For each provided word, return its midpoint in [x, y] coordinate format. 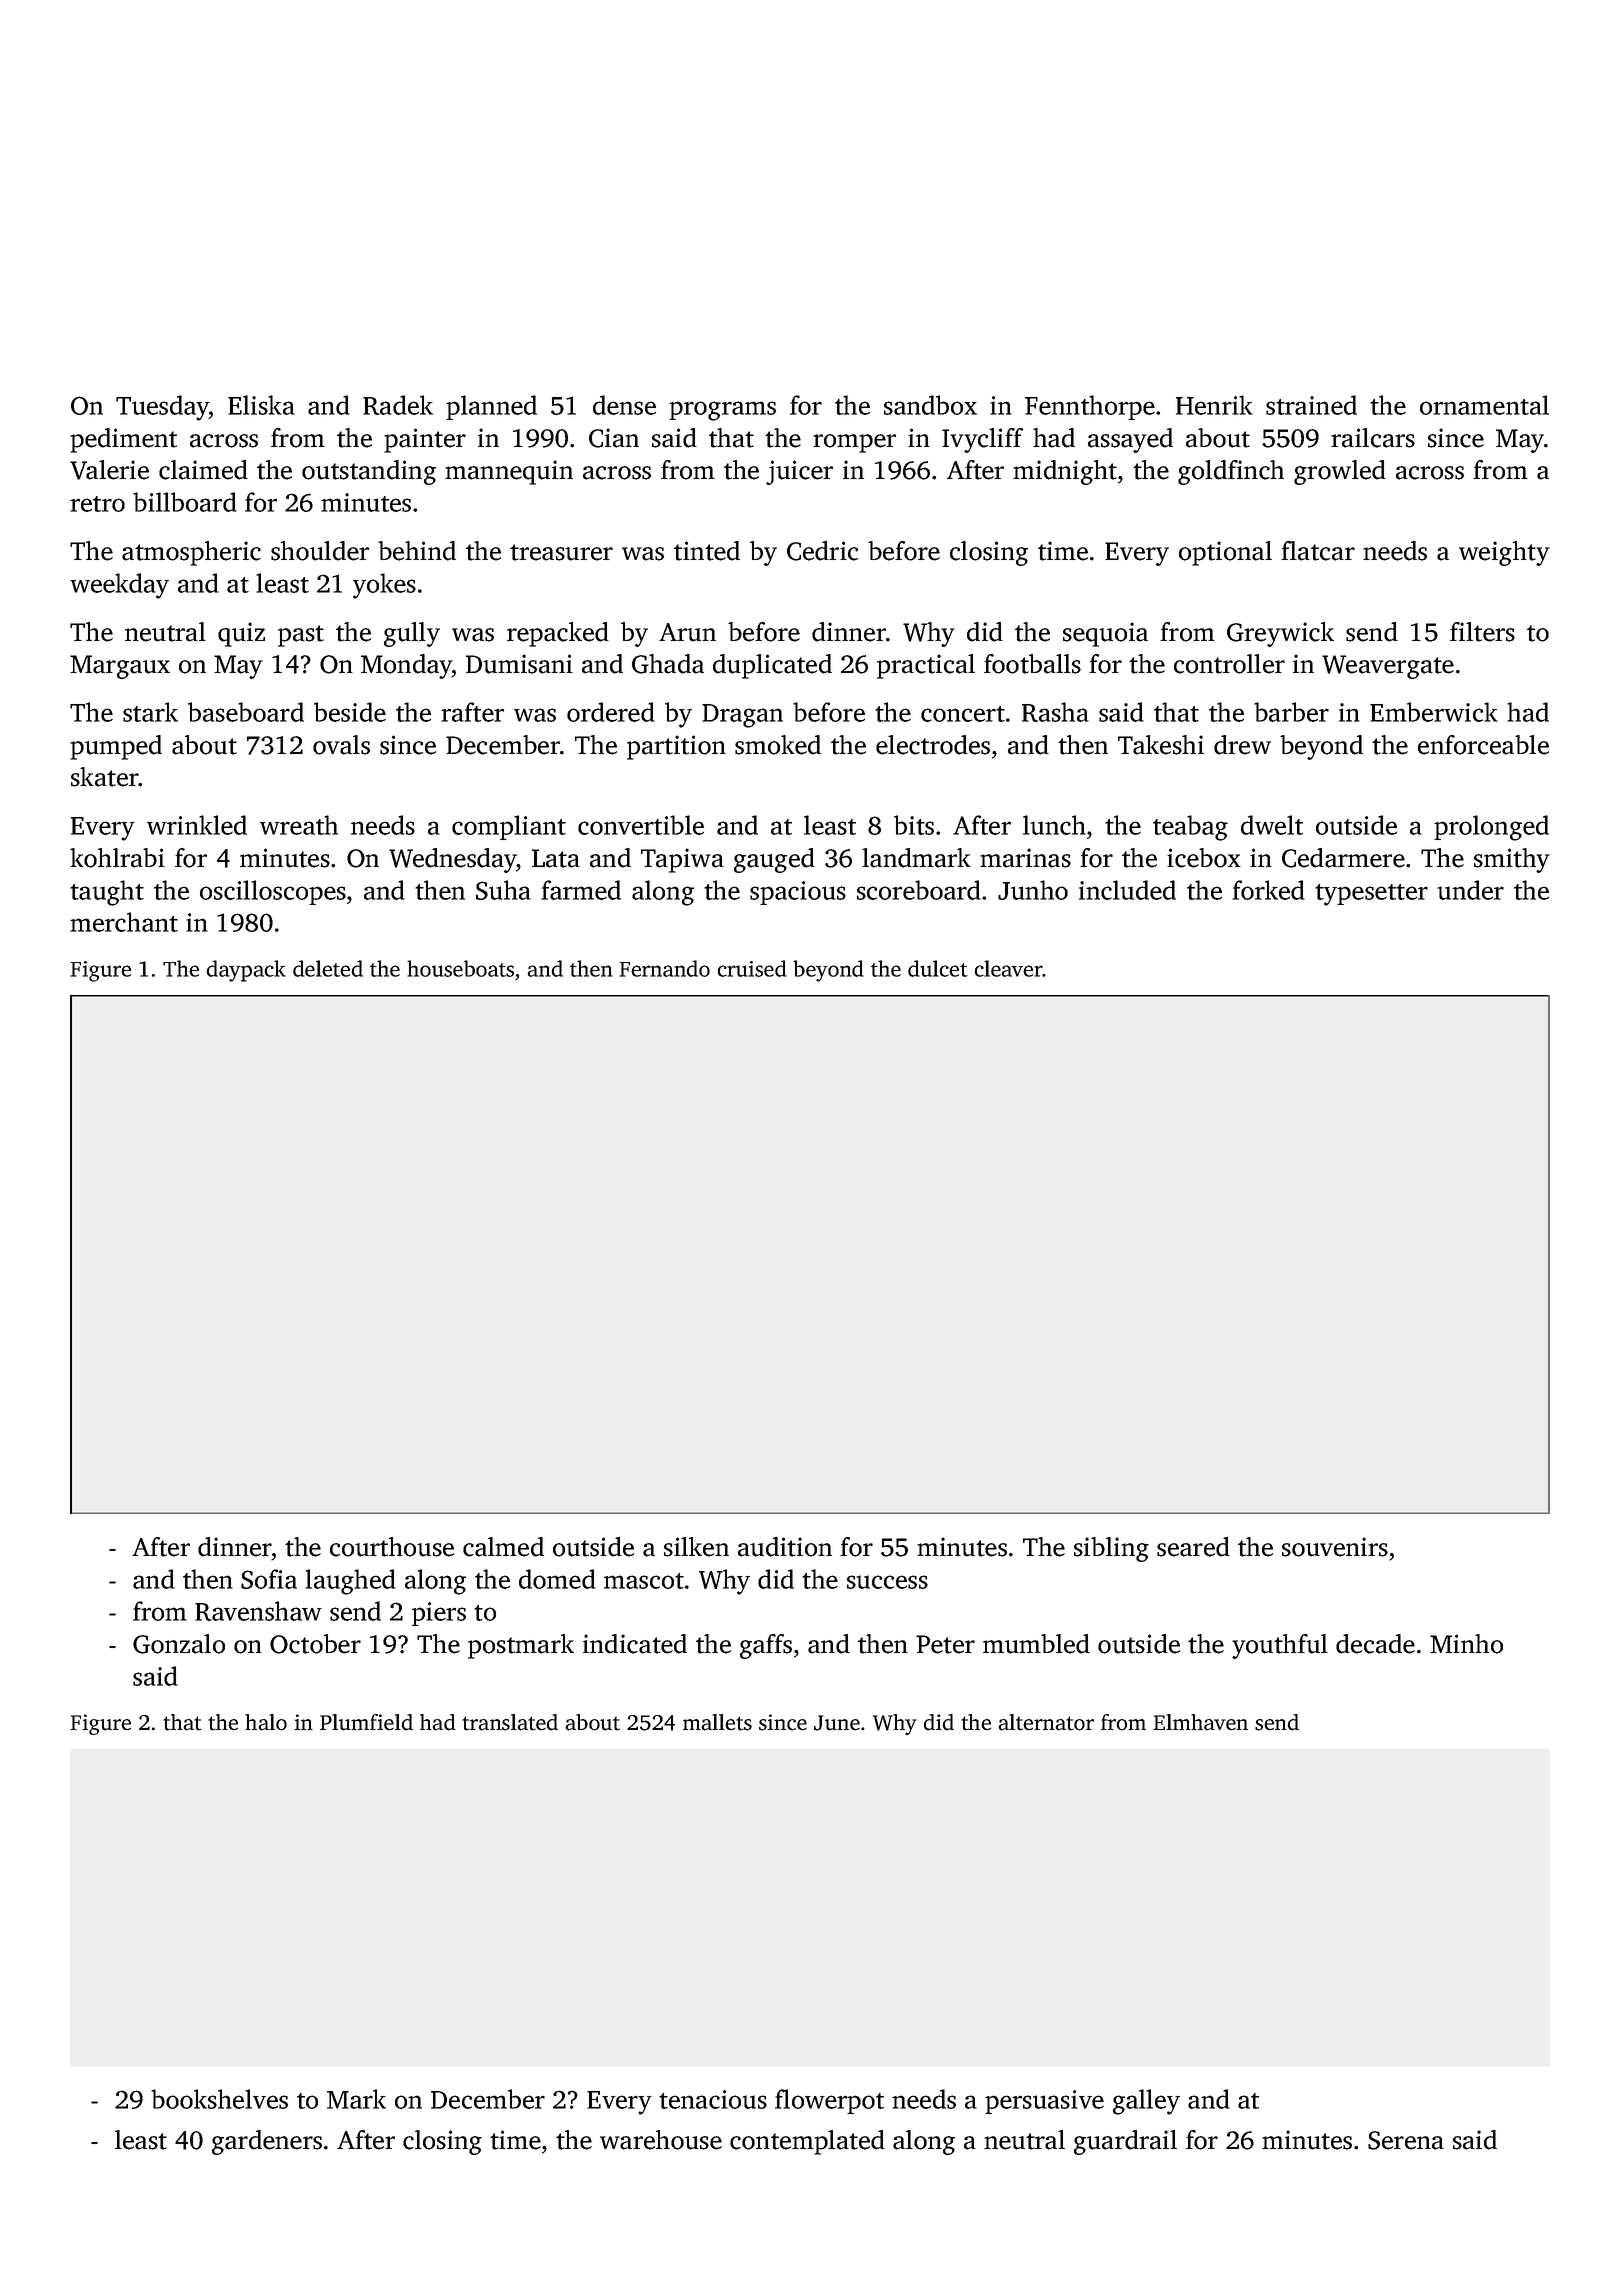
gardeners [267, 2142]
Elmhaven [1200, 1722]
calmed [503, 1547]
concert [963, 714]
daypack [246, 971]
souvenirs [1335, 1547]
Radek [398, 405]
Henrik [1214, 405]
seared [1193, 1547]
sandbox [930, 405]
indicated [635, 1644]
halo [266, 1722]
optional [1225, 553]
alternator [1046, 1722]
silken [696, 1547]
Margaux [120, 667]
